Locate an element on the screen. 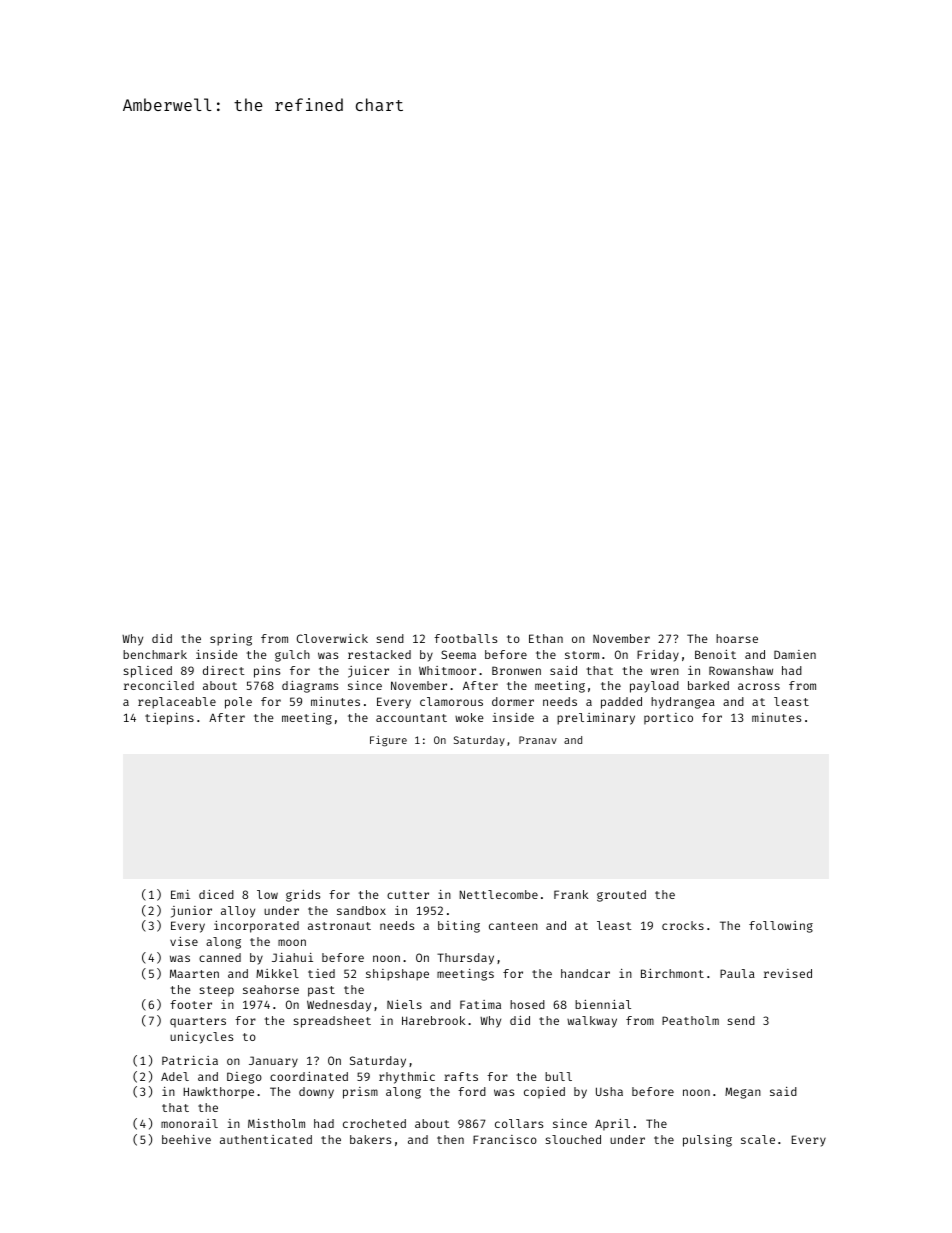 The height and width of the screenshot is (1233, 952). spring is located at coordinates (231, 640).
